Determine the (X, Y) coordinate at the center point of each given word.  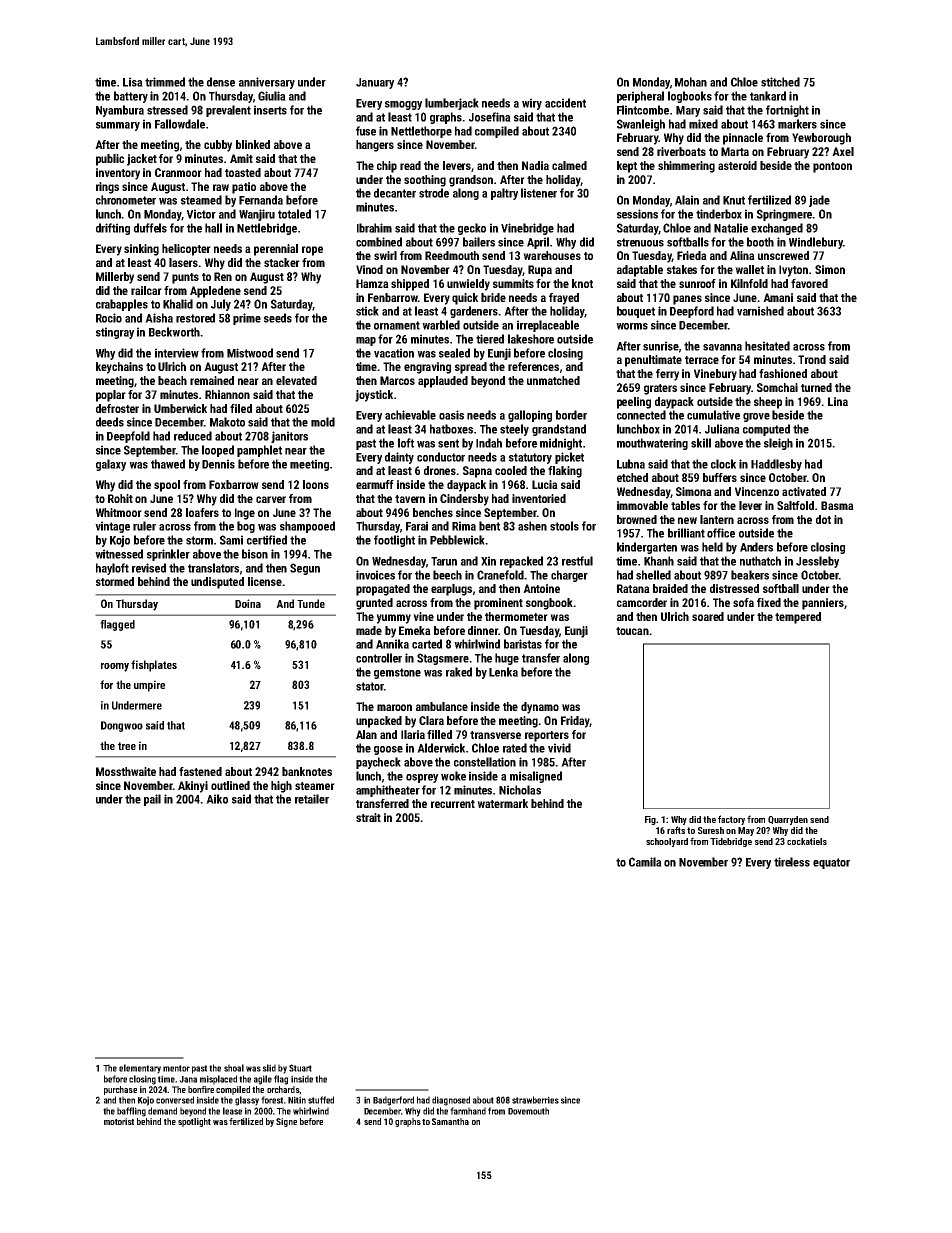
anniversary (267, 83)
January (375, 83)
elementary (140, 1069)
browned (637, 519)
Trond (812, 359)
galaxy (111, 465)
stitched (780, 82)
